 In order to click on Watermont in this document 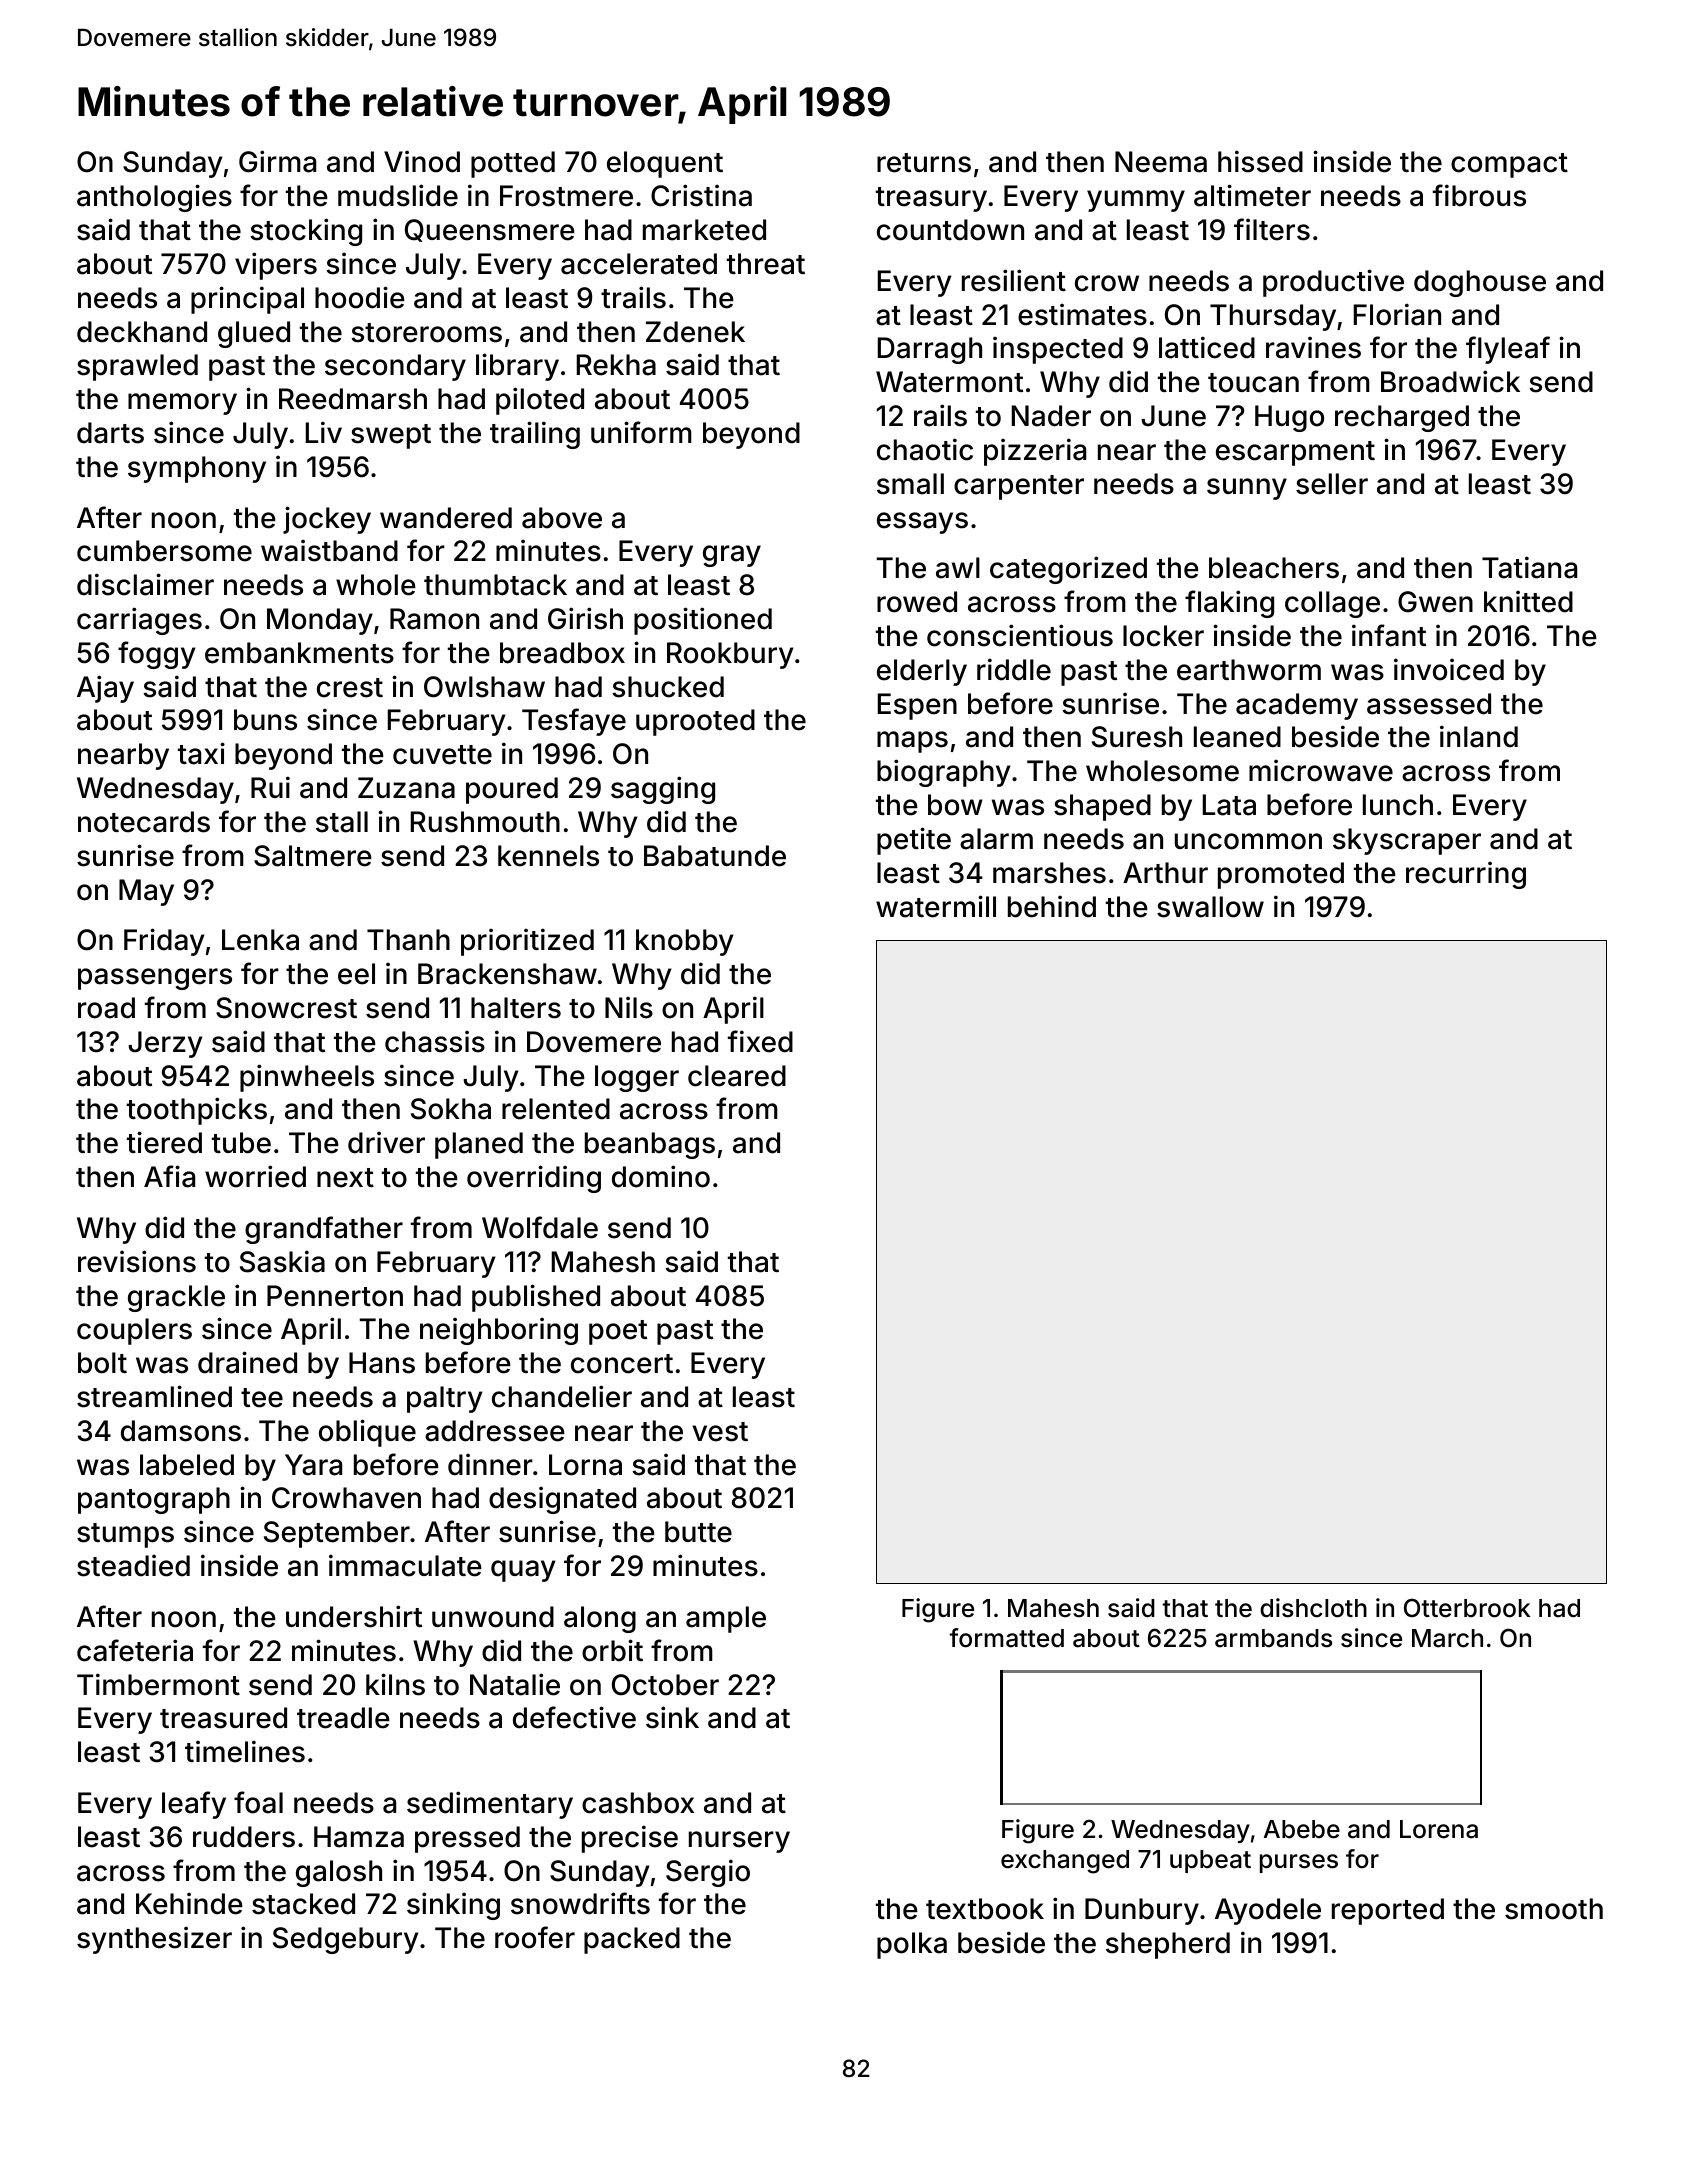, I will do `click(949, 382)`.
